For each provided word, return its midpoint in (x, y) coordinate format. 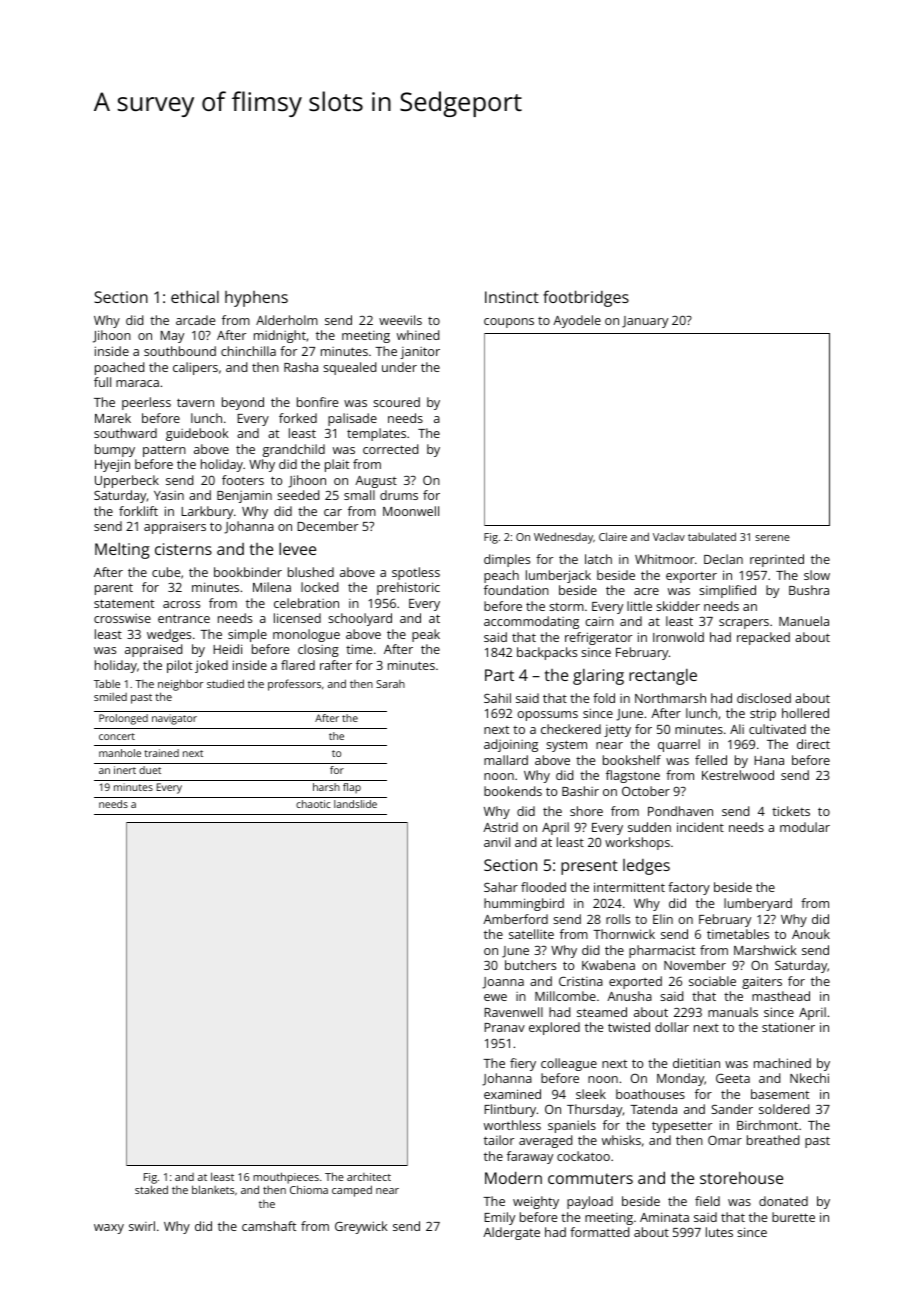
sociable (712, 981)
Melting (122, 551)
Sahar (501, 887)
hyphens (256, 299)
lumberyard (758, 904)
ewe (495, 997)
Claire (613, 536)
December (327, 526)
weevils (400, 320)
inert (125, 770)
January (645, 322)
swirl (142, 1226)
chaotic (313, 804)
